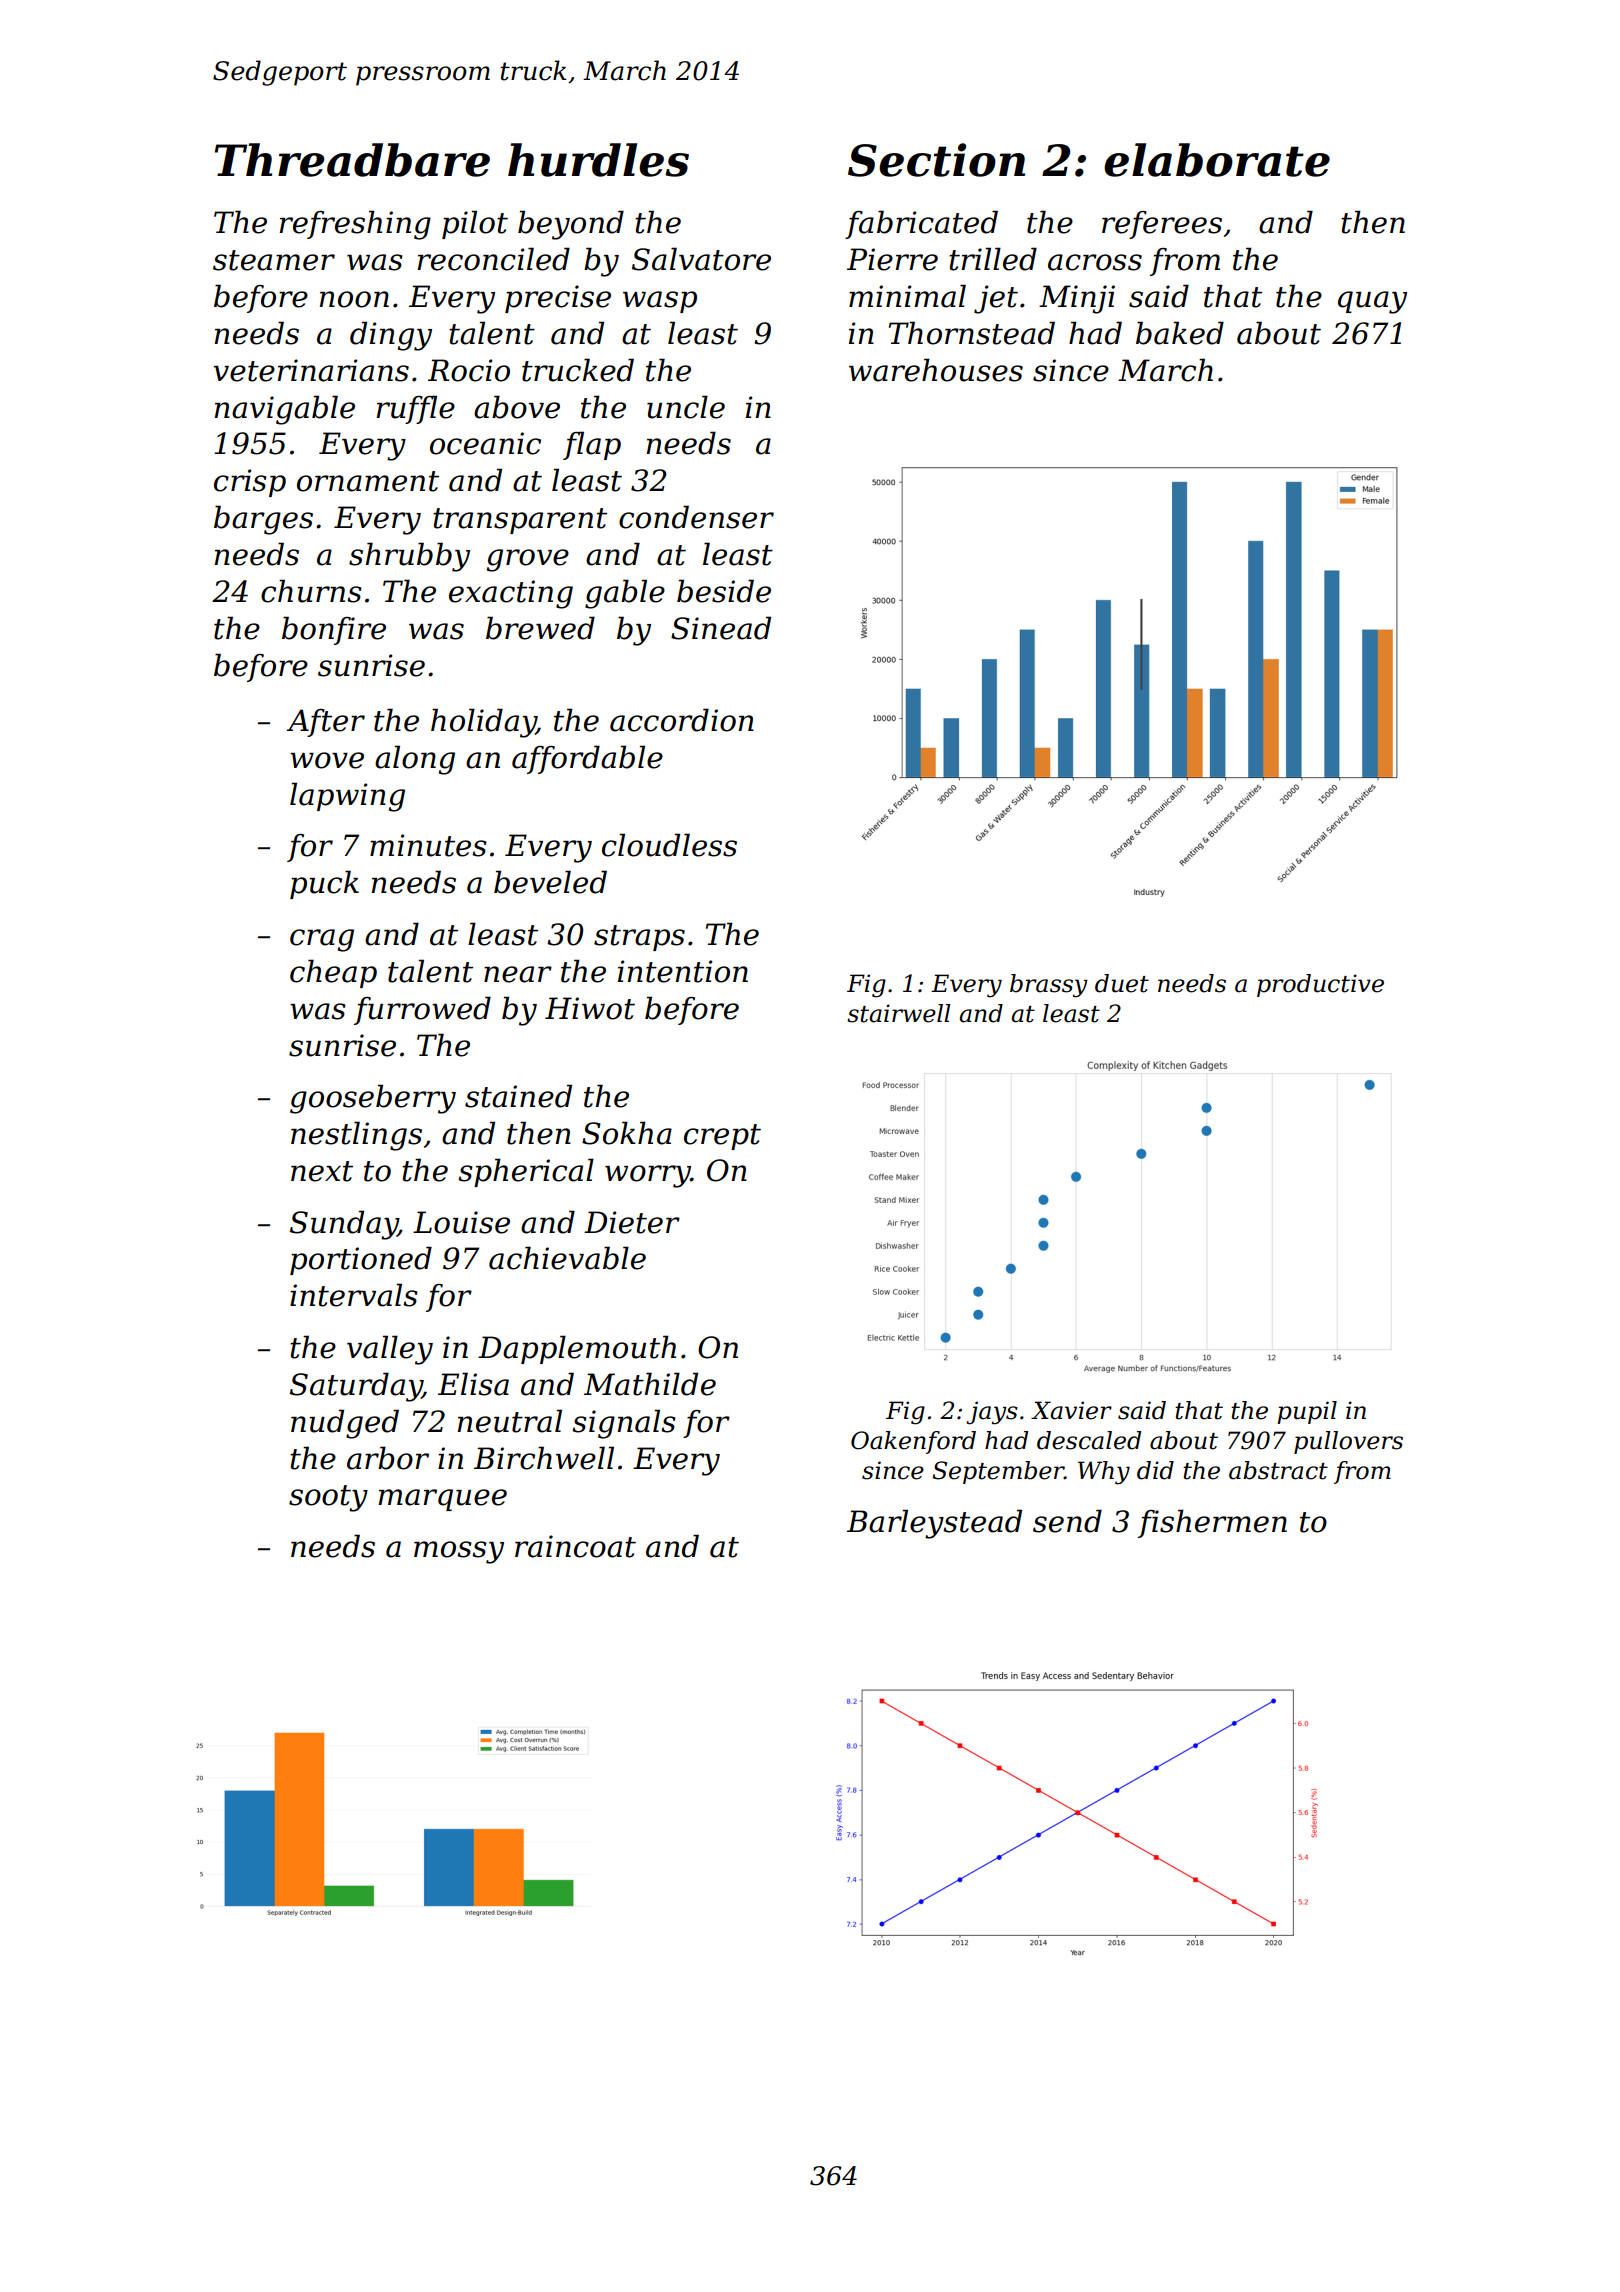  I want to click on stairwell, so click(899, 1013).
